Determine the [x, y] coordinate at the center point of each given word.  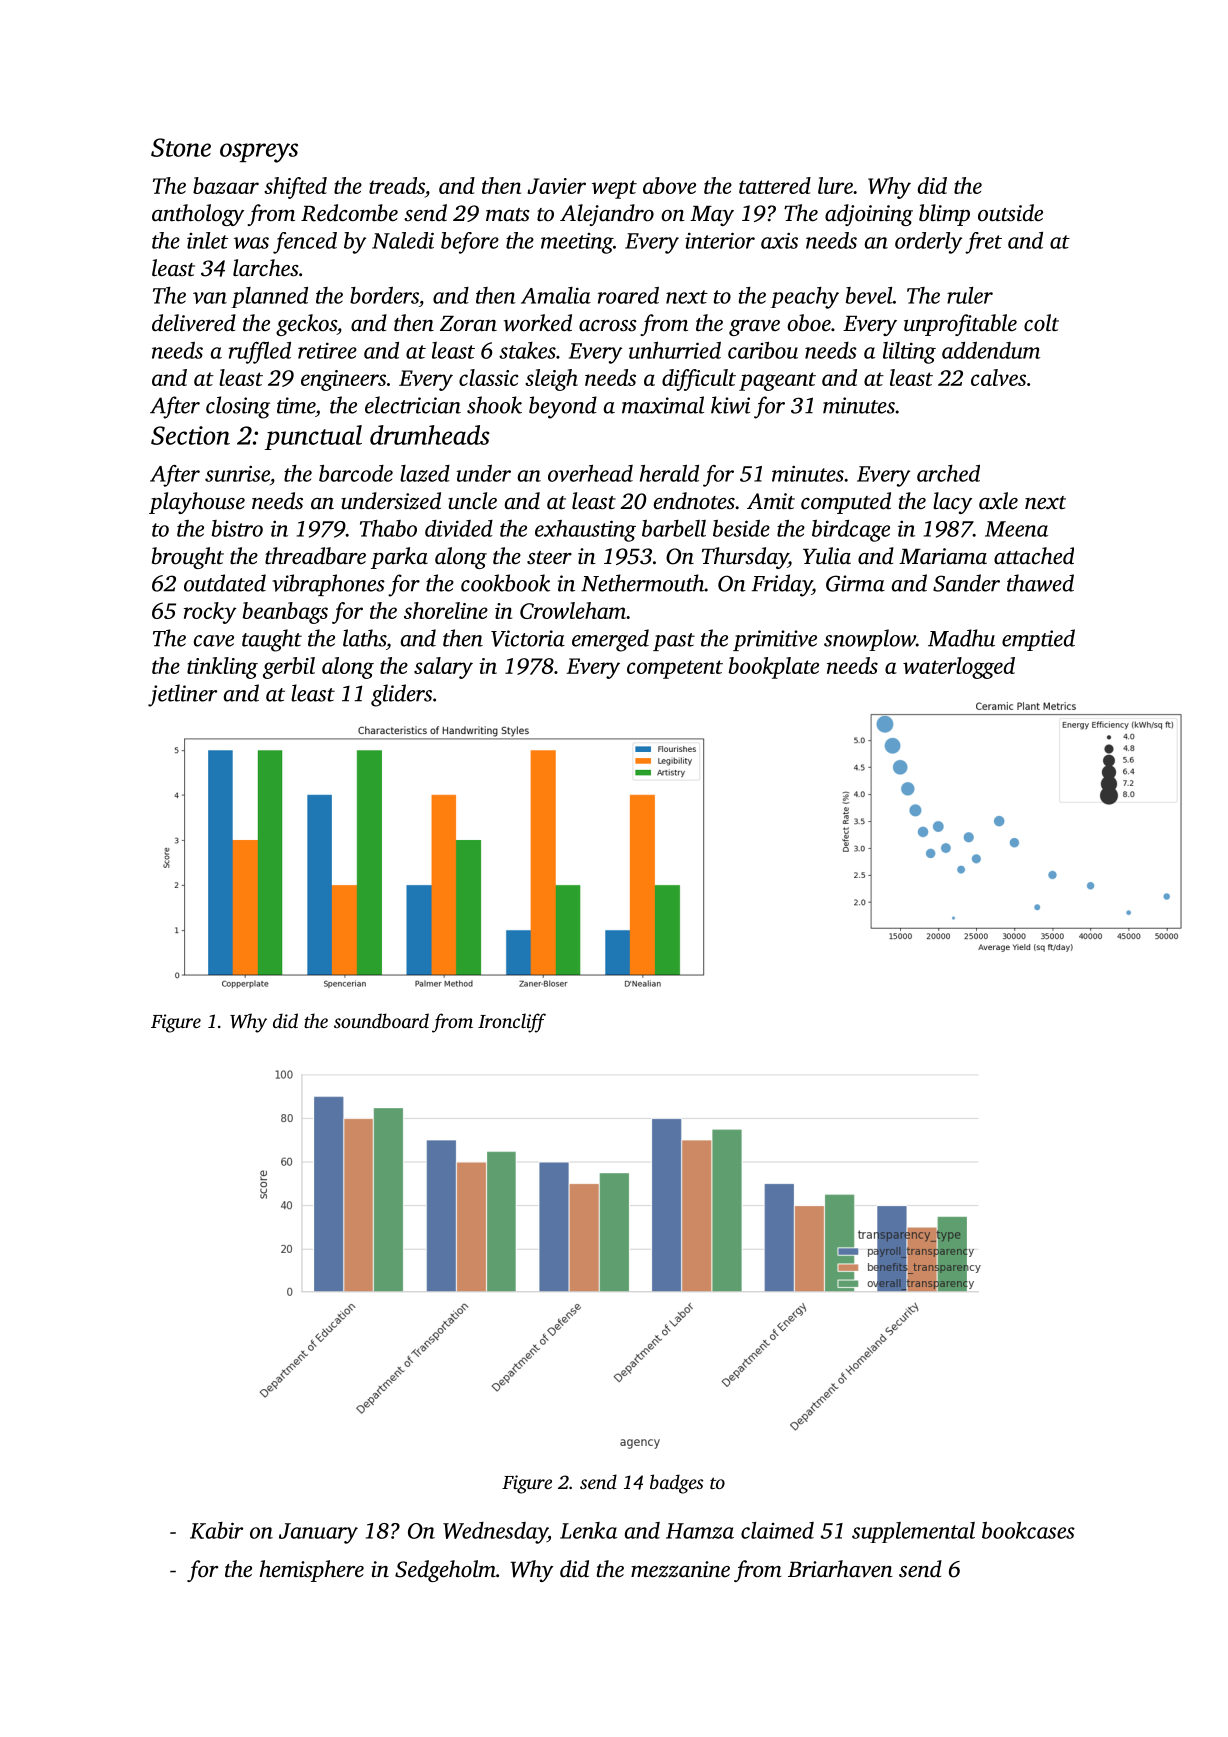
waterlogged [959, 668]
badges [676, 1484]
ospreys [259, 153]
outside [1010, 213]
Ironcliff [512, 1023]
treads [397, 185]
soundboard [381, 1020]
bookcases [1028, 1530]
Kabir [216, 1530]
